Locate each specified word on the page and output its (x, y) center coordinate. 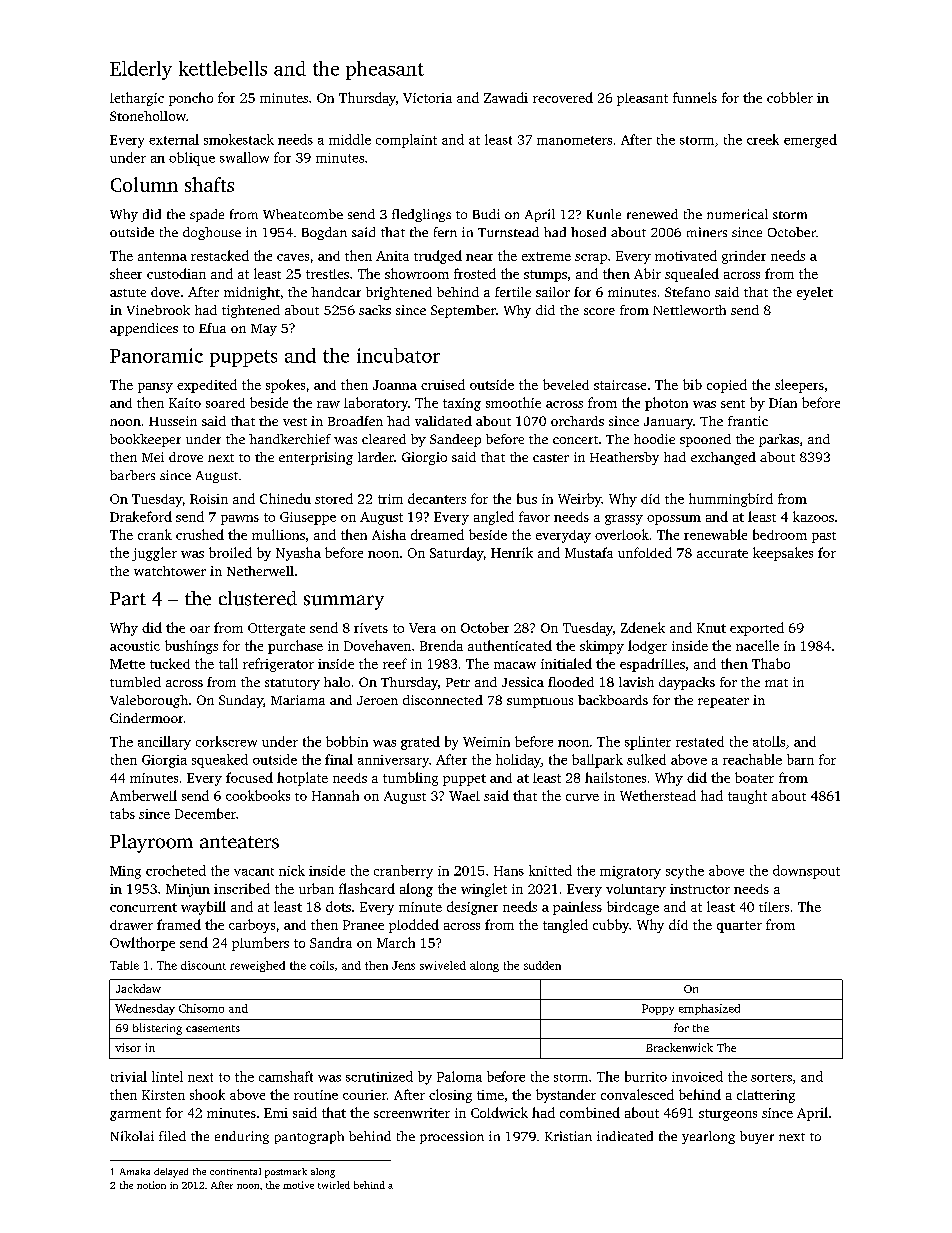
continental (235, 1171)
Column (144, 184)
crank (155, 534)
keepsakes (783, 554)
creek (763, 139)
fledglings (421, 215)
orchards (577, 421)
